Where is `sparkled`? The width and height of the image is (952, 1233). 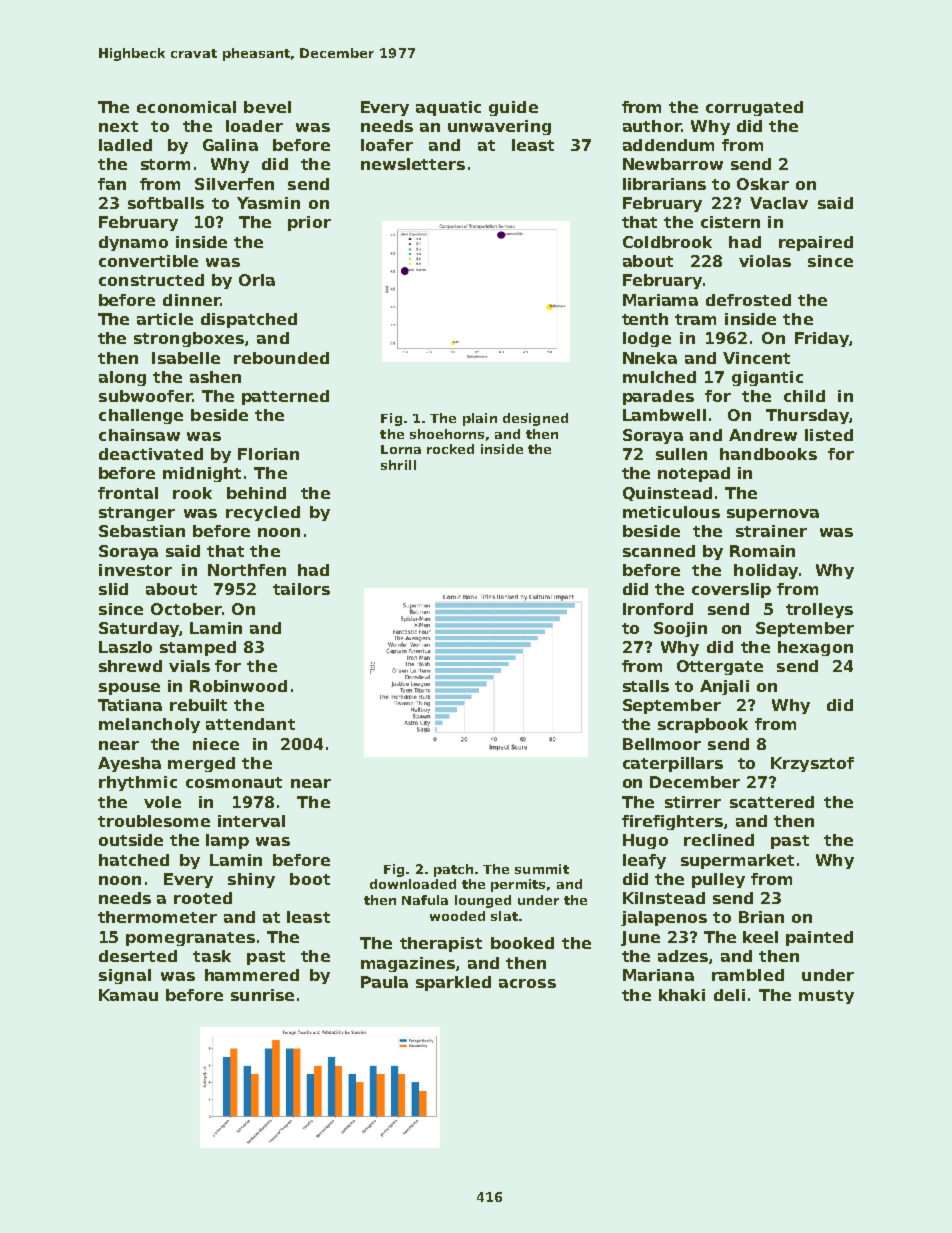
sparkled is located at coordinates (453, 983).
